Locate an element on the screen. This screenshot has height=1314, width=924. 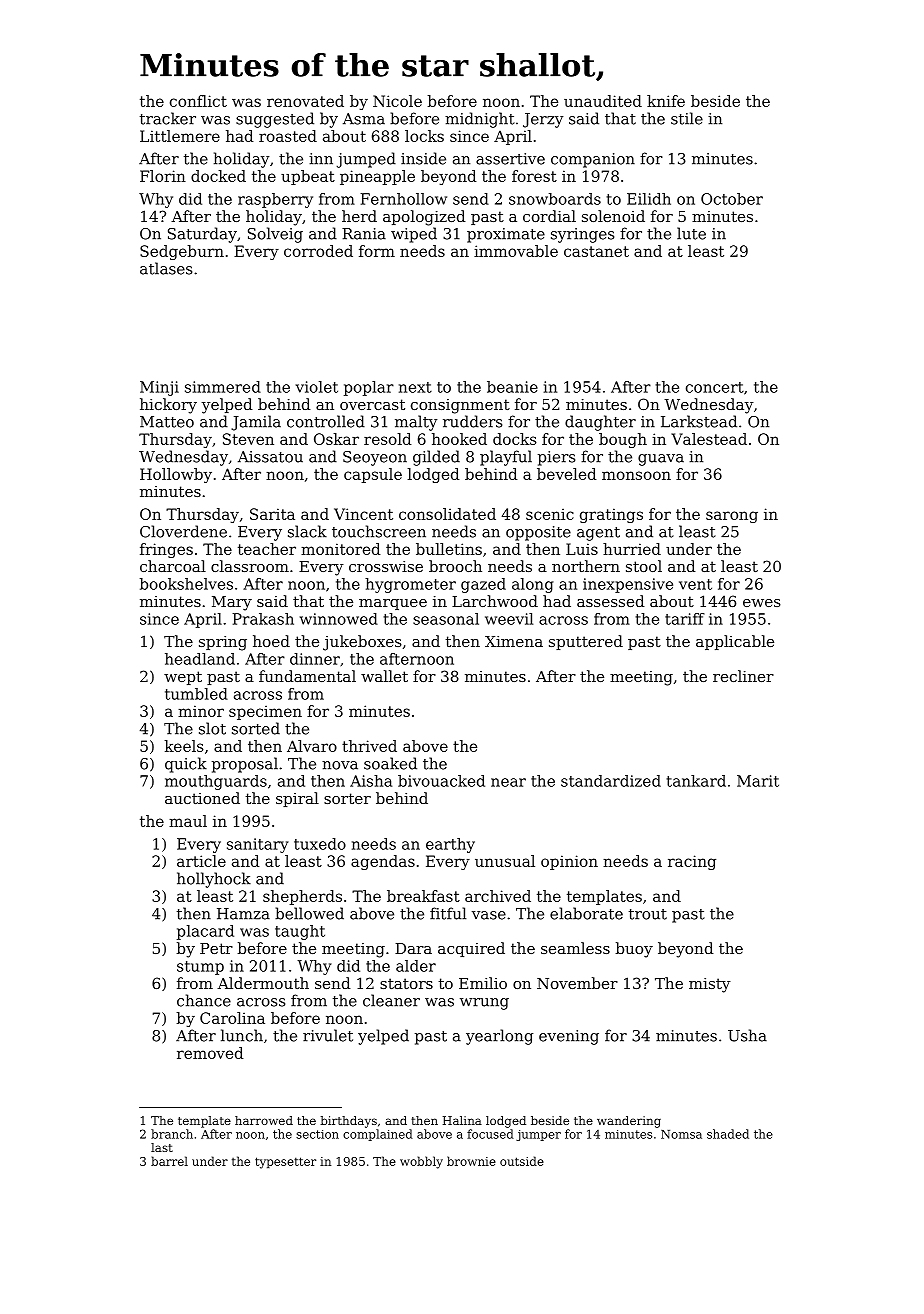
proximate is located at coordinates (506, 235).
